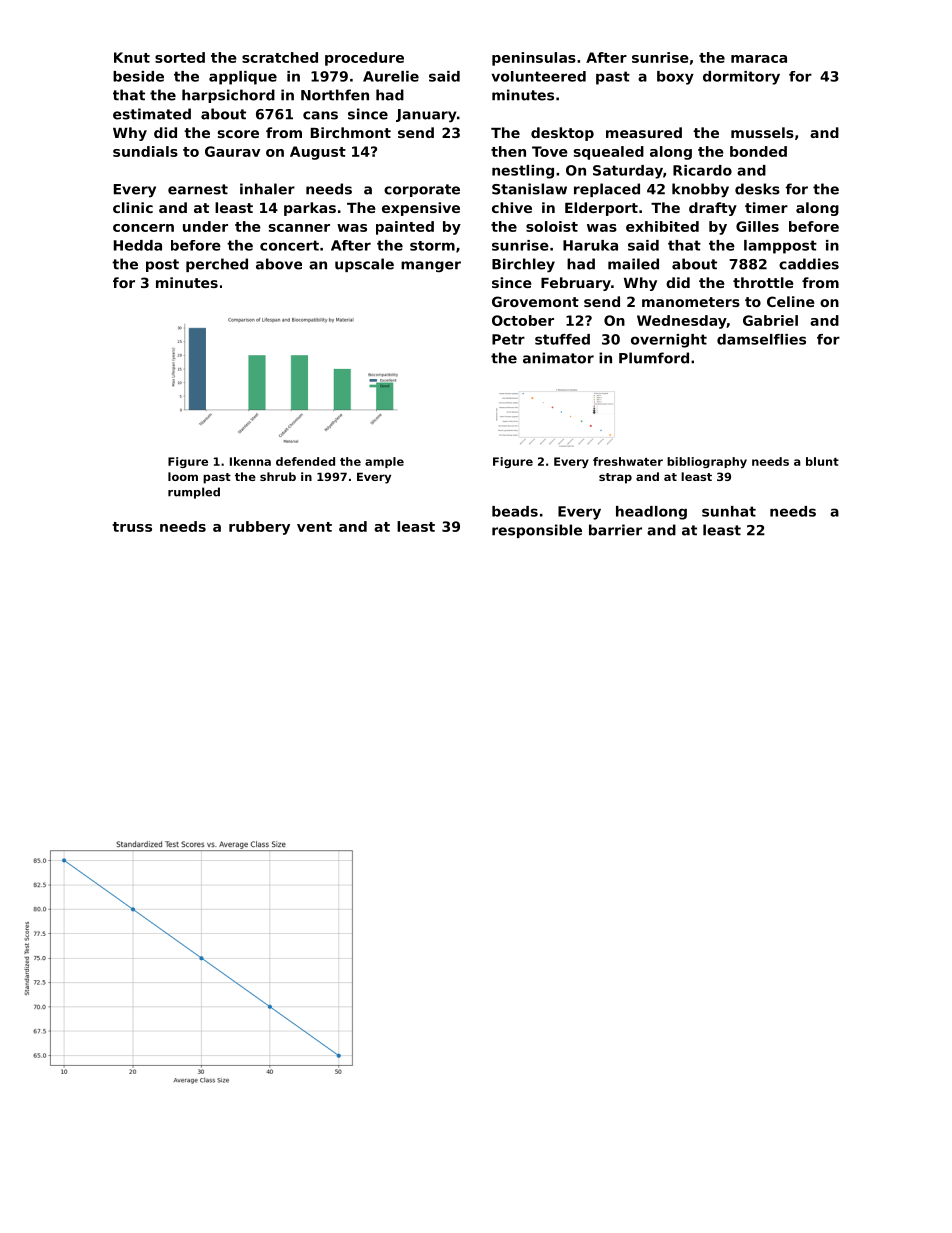 The height and width of the document is (1233, 952). I want to click on Gabriel, so click(770, 320).
